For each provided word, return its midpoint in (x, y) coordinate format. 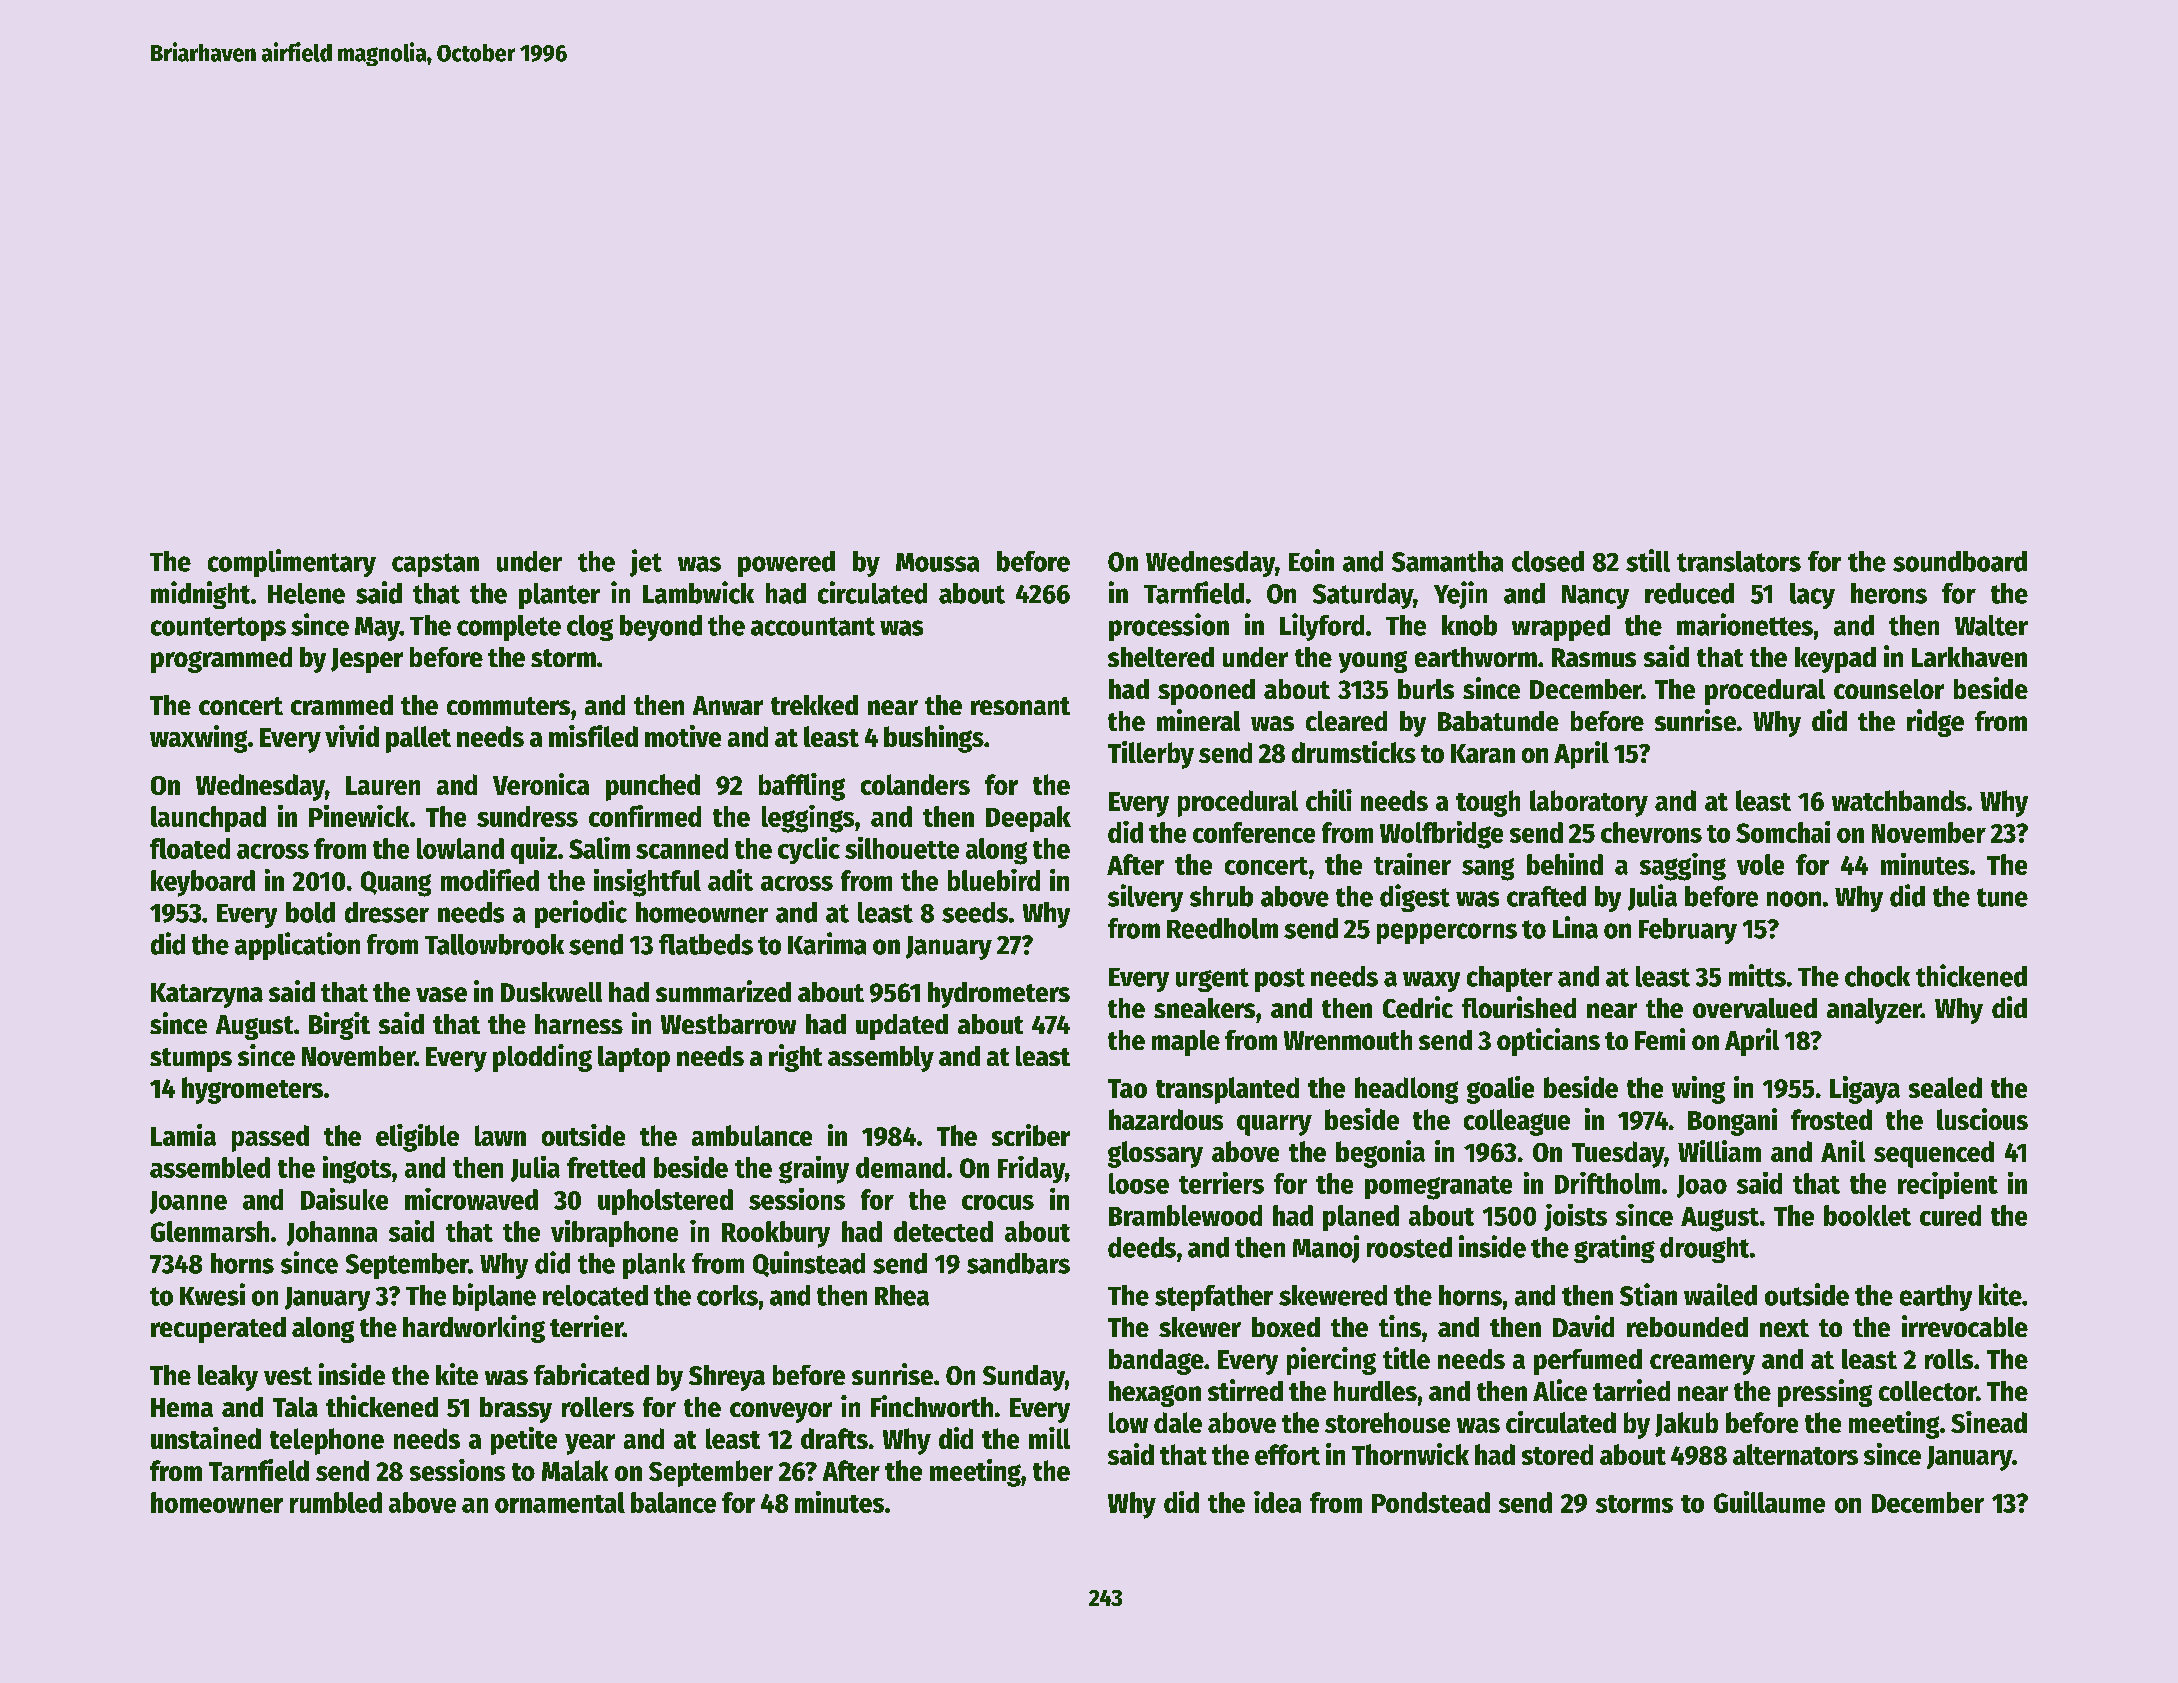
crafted (1546, 896)
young (1373, 662)
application (297, 946)
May (377, 629)
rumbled (336, 1502)
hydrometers (999, 995)
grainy (814, 1170)
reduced (1689, 593)
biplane (494, 1297)
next (1784, 1328)
